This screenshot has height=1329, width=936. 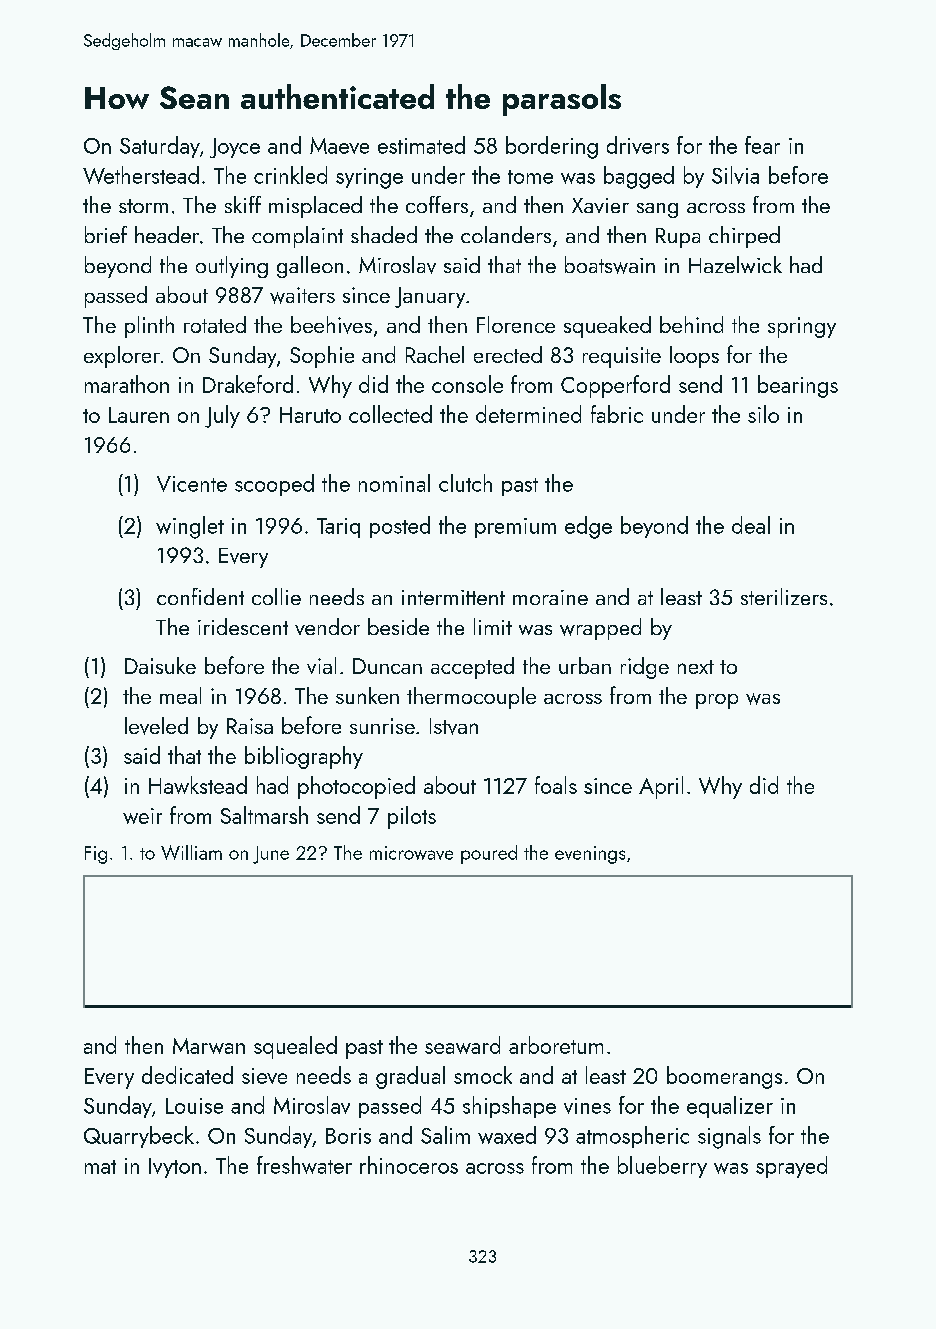 What do you see at coordinates (462, 1045) in the screenshot?
I see `seaward` at bounding box center [462, 1045].
